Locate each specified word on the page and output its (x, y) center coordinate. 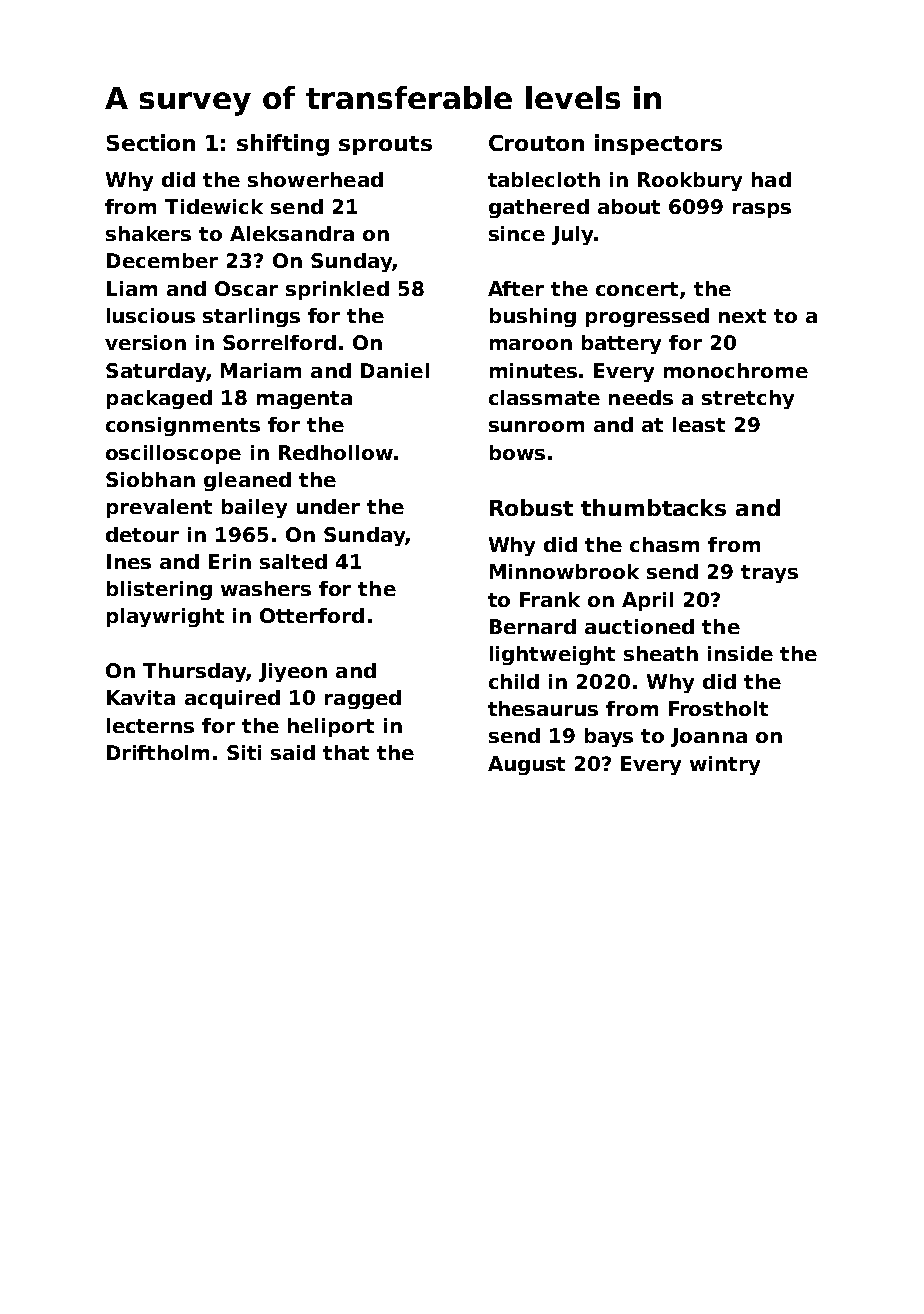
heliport (331, 727)
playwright (165, 617)
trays (769, 574)
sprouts (385, 145)
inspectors (658, 144)
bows (517, 452)
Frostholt (718, 708)
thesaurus (543, 708)
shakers (148, 233)
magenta (304, 400)
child (514, 681)
